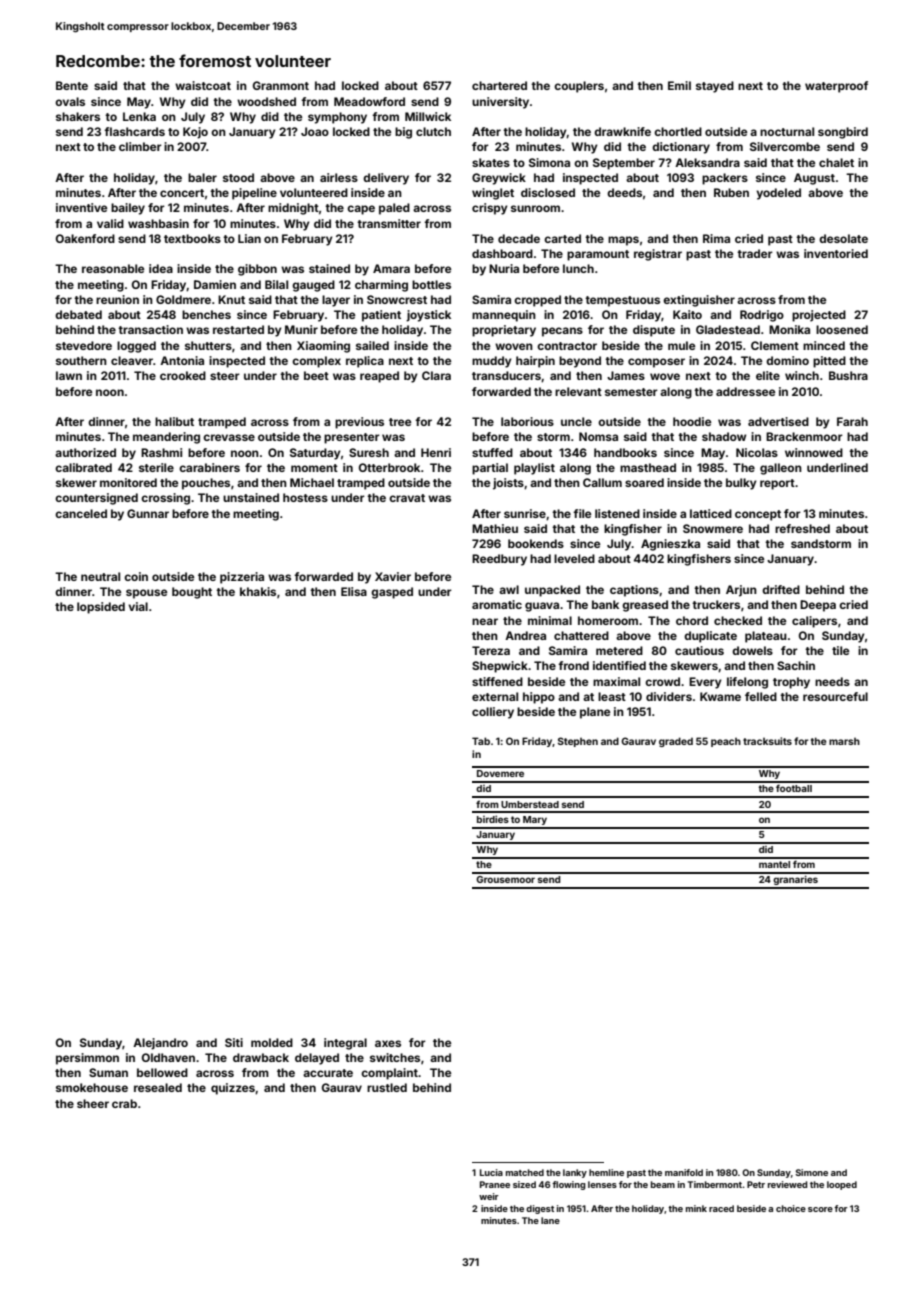 This document has width=924, height=1308. Describe the element at coordinates (726, 742) in the document. I see `peach` at that location.
